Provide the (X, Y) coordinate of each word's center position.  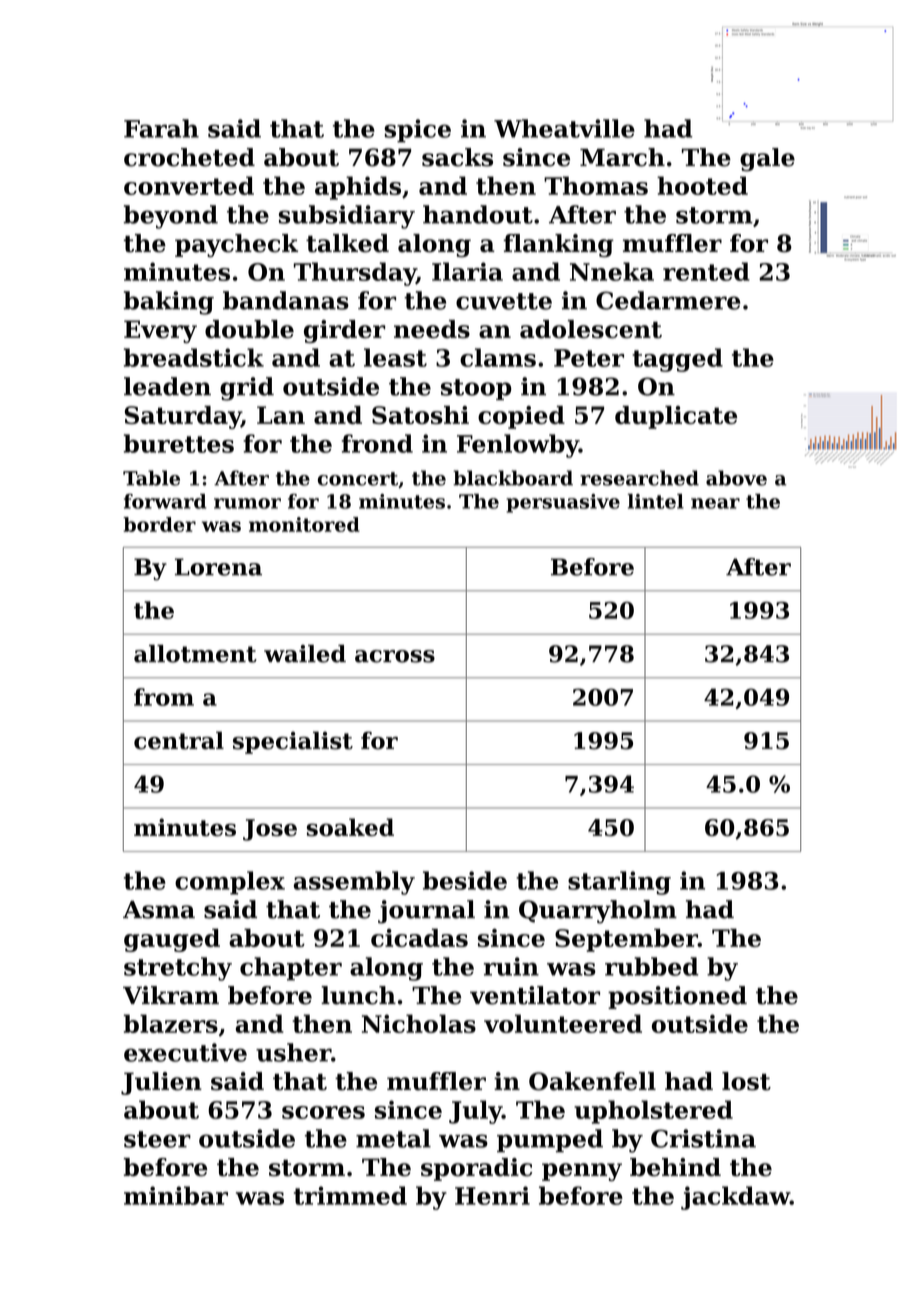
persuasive (563, 503)
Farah (161, 128)
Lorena (218, 567)
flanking (559, 245)
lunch (358, 995)
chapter (291, 969)
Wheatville (564, 128)
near (715, 503)
